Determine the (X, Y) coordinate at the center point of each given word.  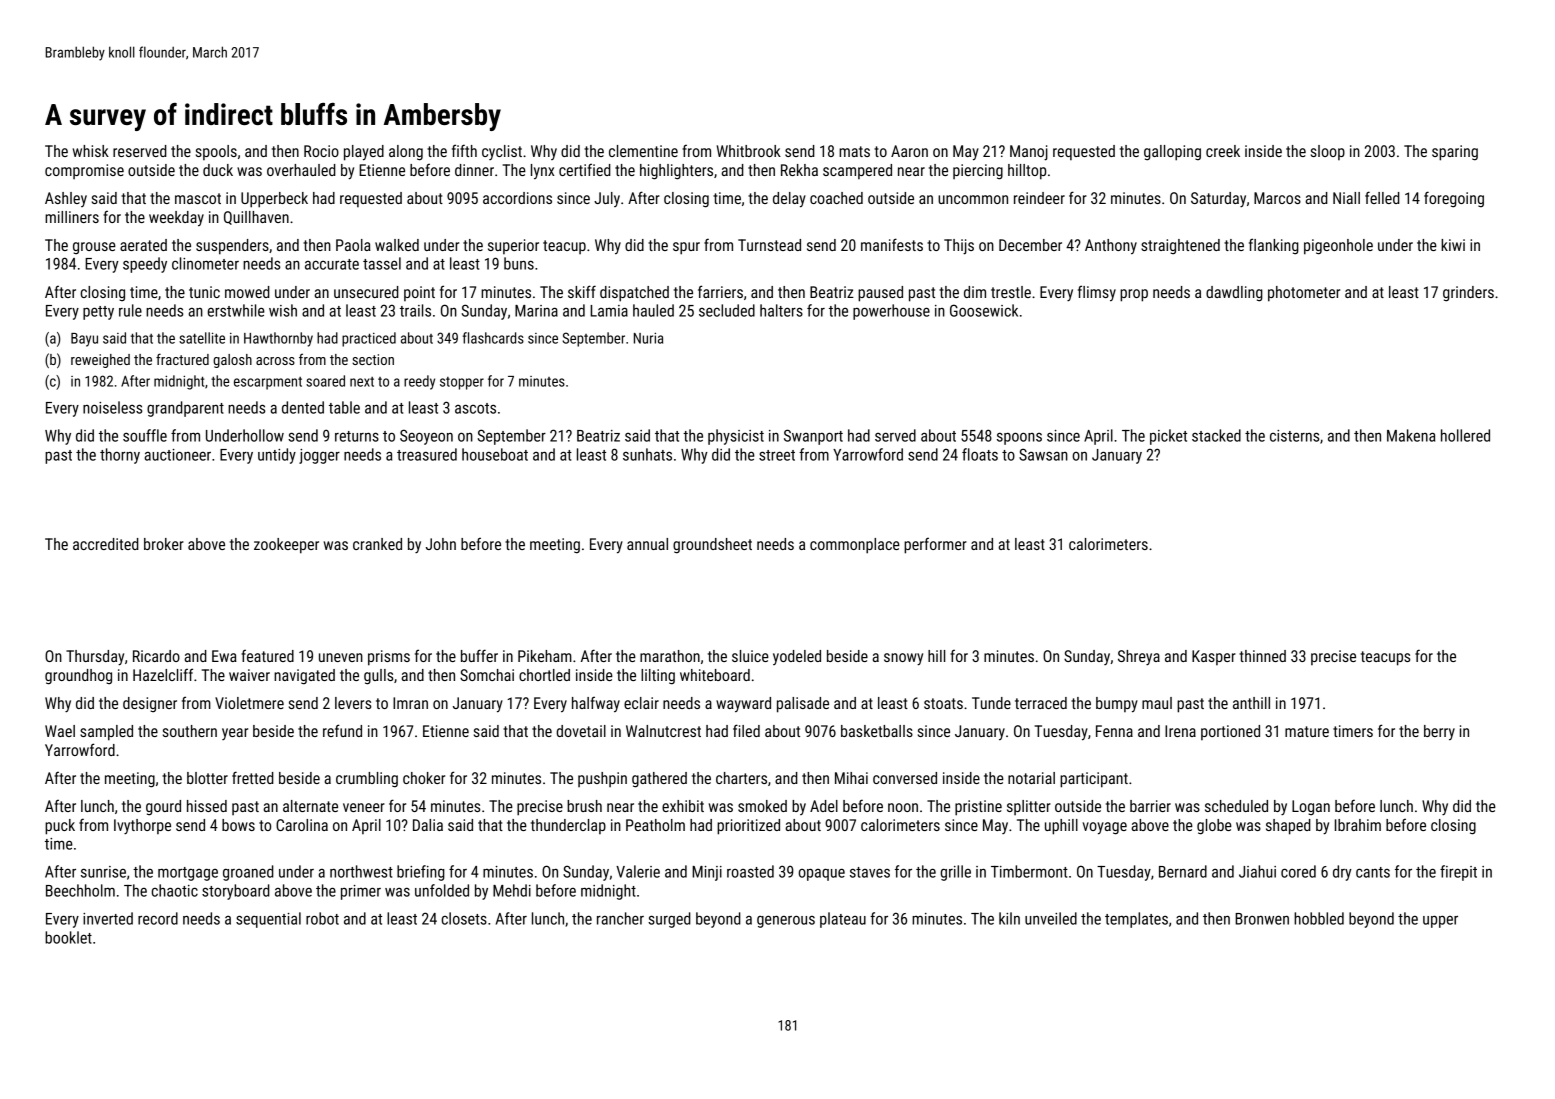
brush (584, 806)
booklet (68, 937)
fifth (464, 150)
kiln (1009, 918)
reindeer (1039, 198)
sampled (106, 733)
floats (980, 454)
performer (935, 545)
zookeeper (286, 546)
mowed (247, 292)
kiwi (1453, 245)
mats (854, 151)
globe (1214, 827)
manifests (892, 244)
